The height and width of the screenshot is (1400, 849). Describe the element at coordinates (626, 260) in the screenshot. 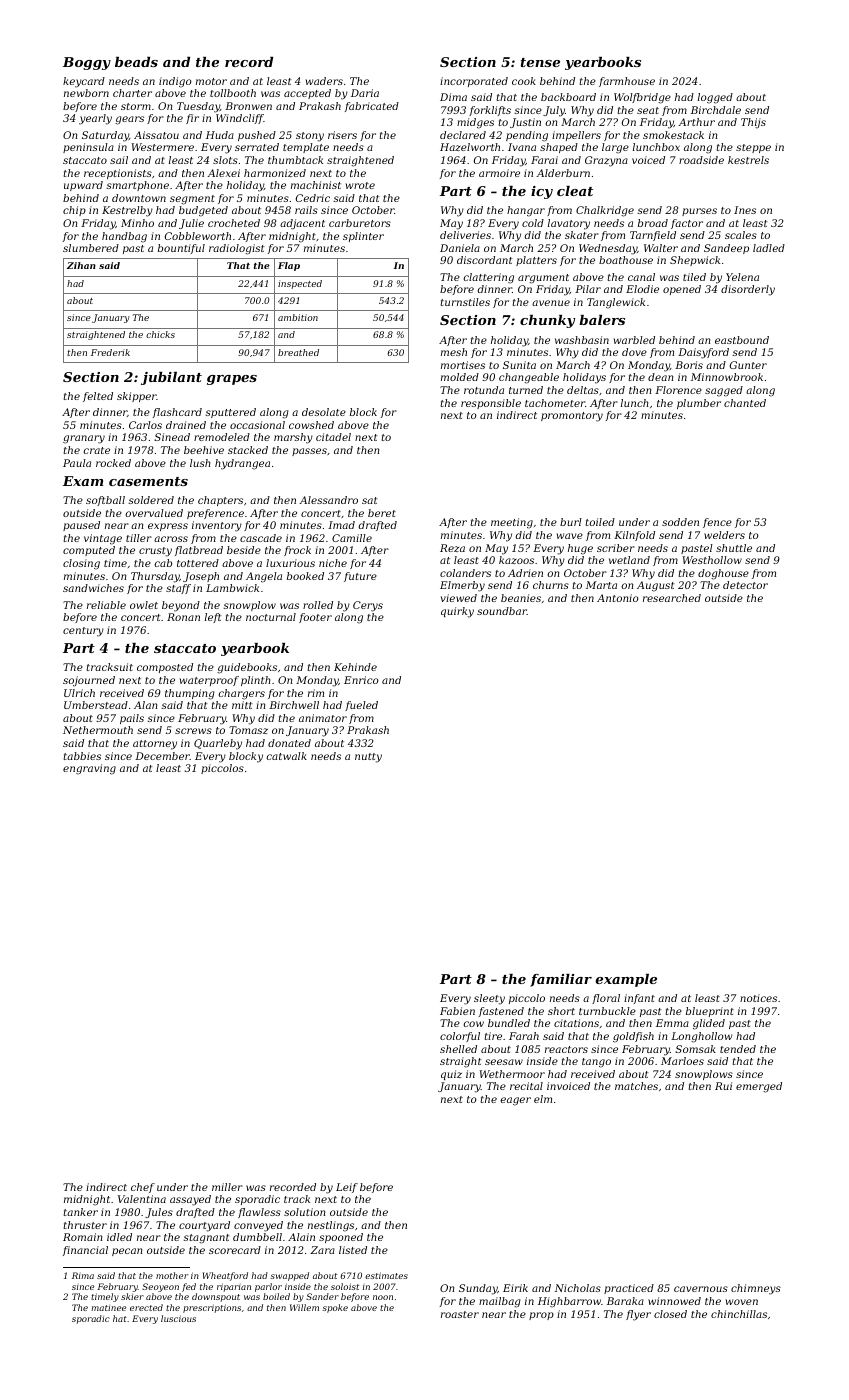

I see `boathouse` at that location.
